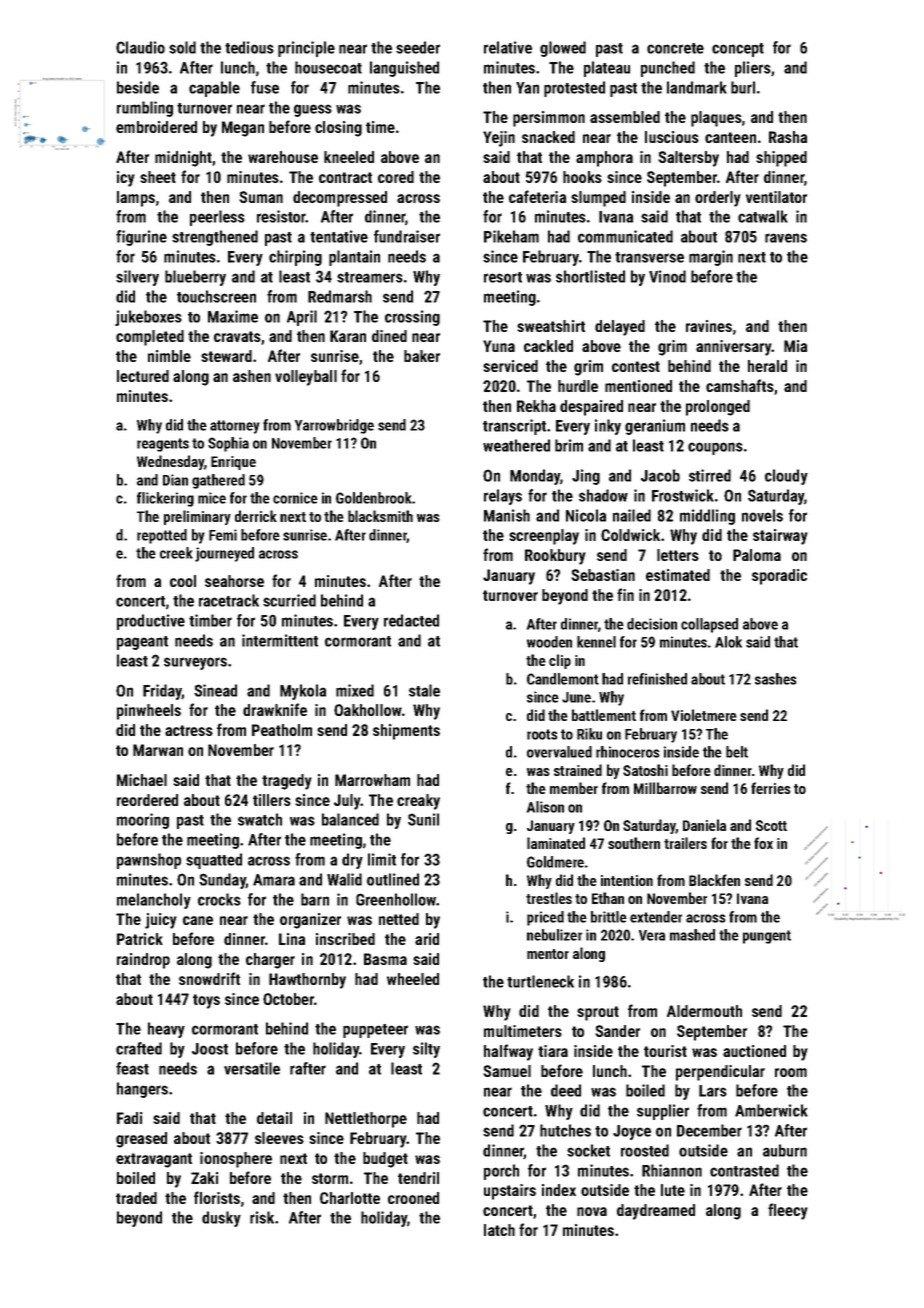 Image resolution: width=924 pixels, height=1308 pixels. What do you see at coordinates (149, 712) in the image?
I see `pinwheels` at bounding box center [149, 712].
